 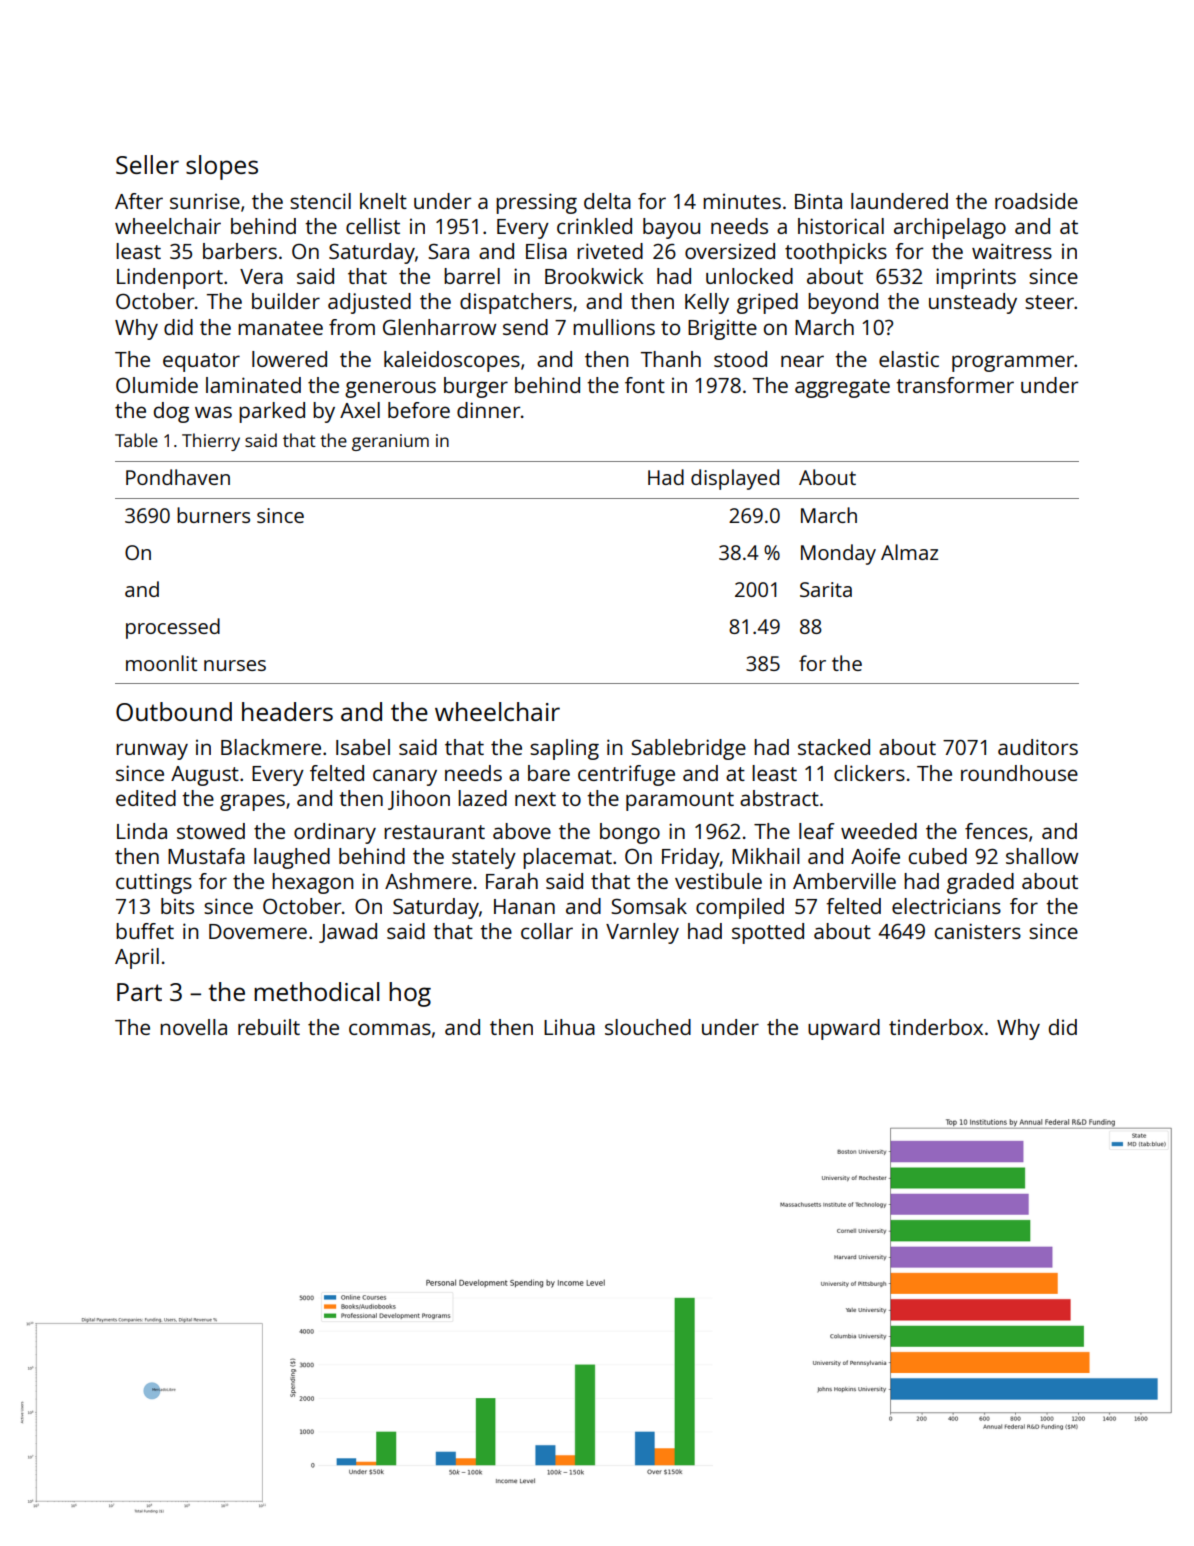 What do you see at coordinates (488, 410) in the document?
I see `dinner` at bounding box center [488, 410].
